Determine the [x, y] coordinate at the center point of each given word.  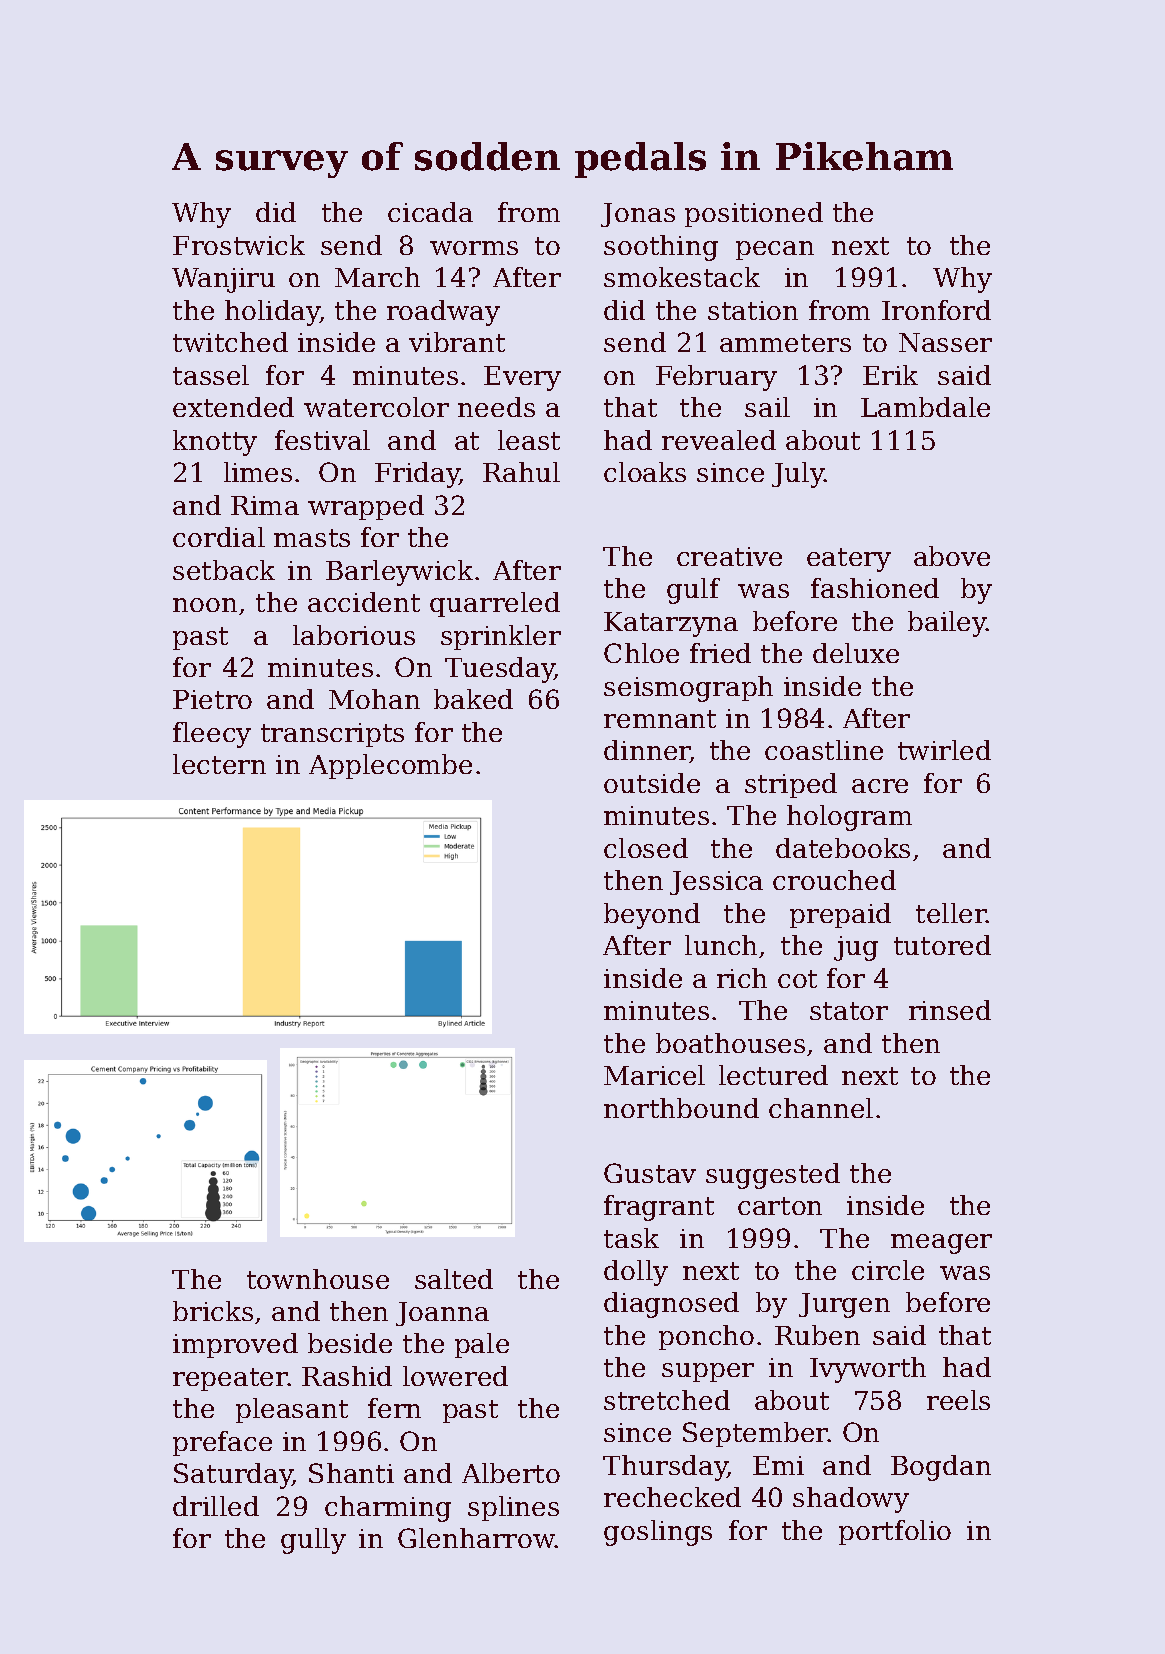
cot [797, 979]
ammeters [785, 343]
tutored [942, 945]
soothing [661, 248]
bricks [213, 1311]
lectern [219, 764]
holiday [272, 313]
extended [233, 407]
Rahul [521, 472]
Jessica [716, 883]
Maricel [654, 1075]
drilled [216, 1506]
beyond [652, 916]
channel [821, 1108]
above [952, 556]
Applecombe [390, 766]
